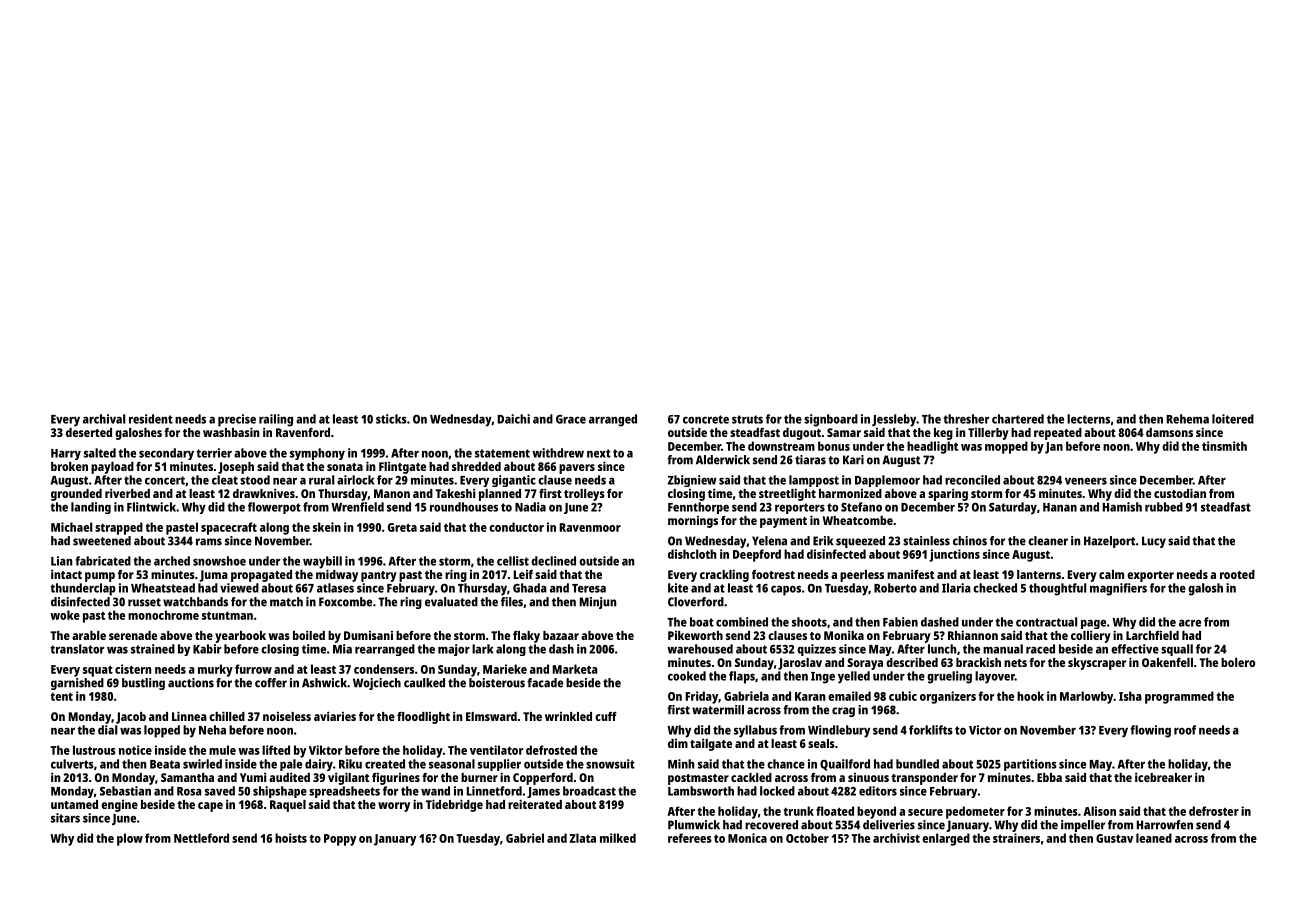  Describe the element at coordinates (340, 840) in the screenshot. I see `Poppy` at that location.
